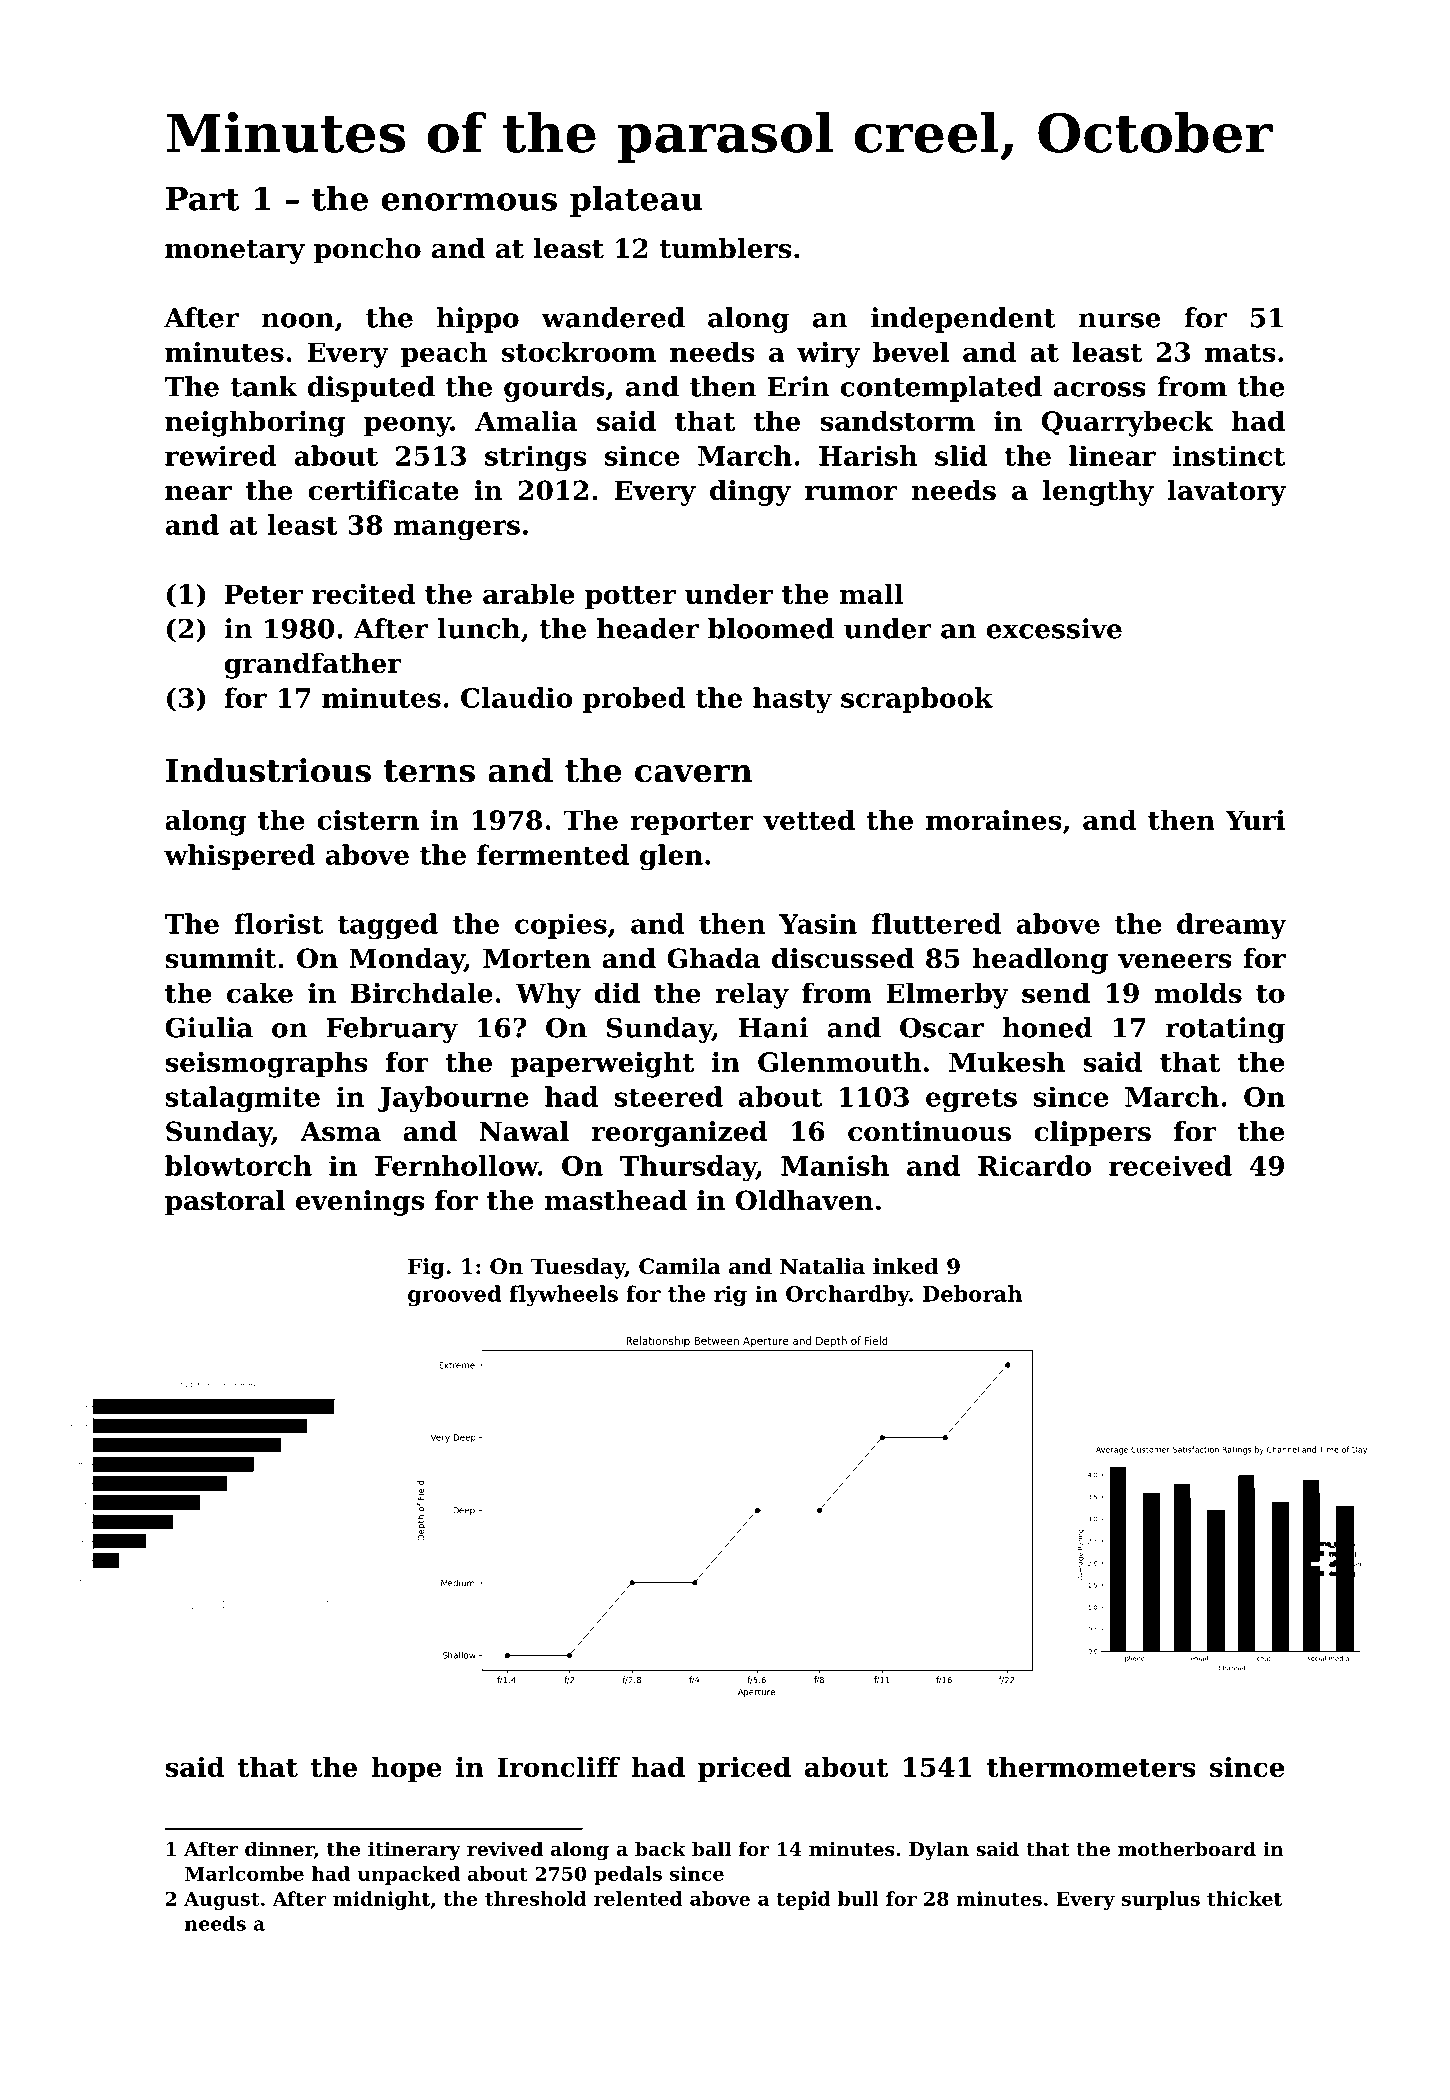  Describe the element at coordinates (1119, 320) in the screenshot. I see `nurse` at that location.
